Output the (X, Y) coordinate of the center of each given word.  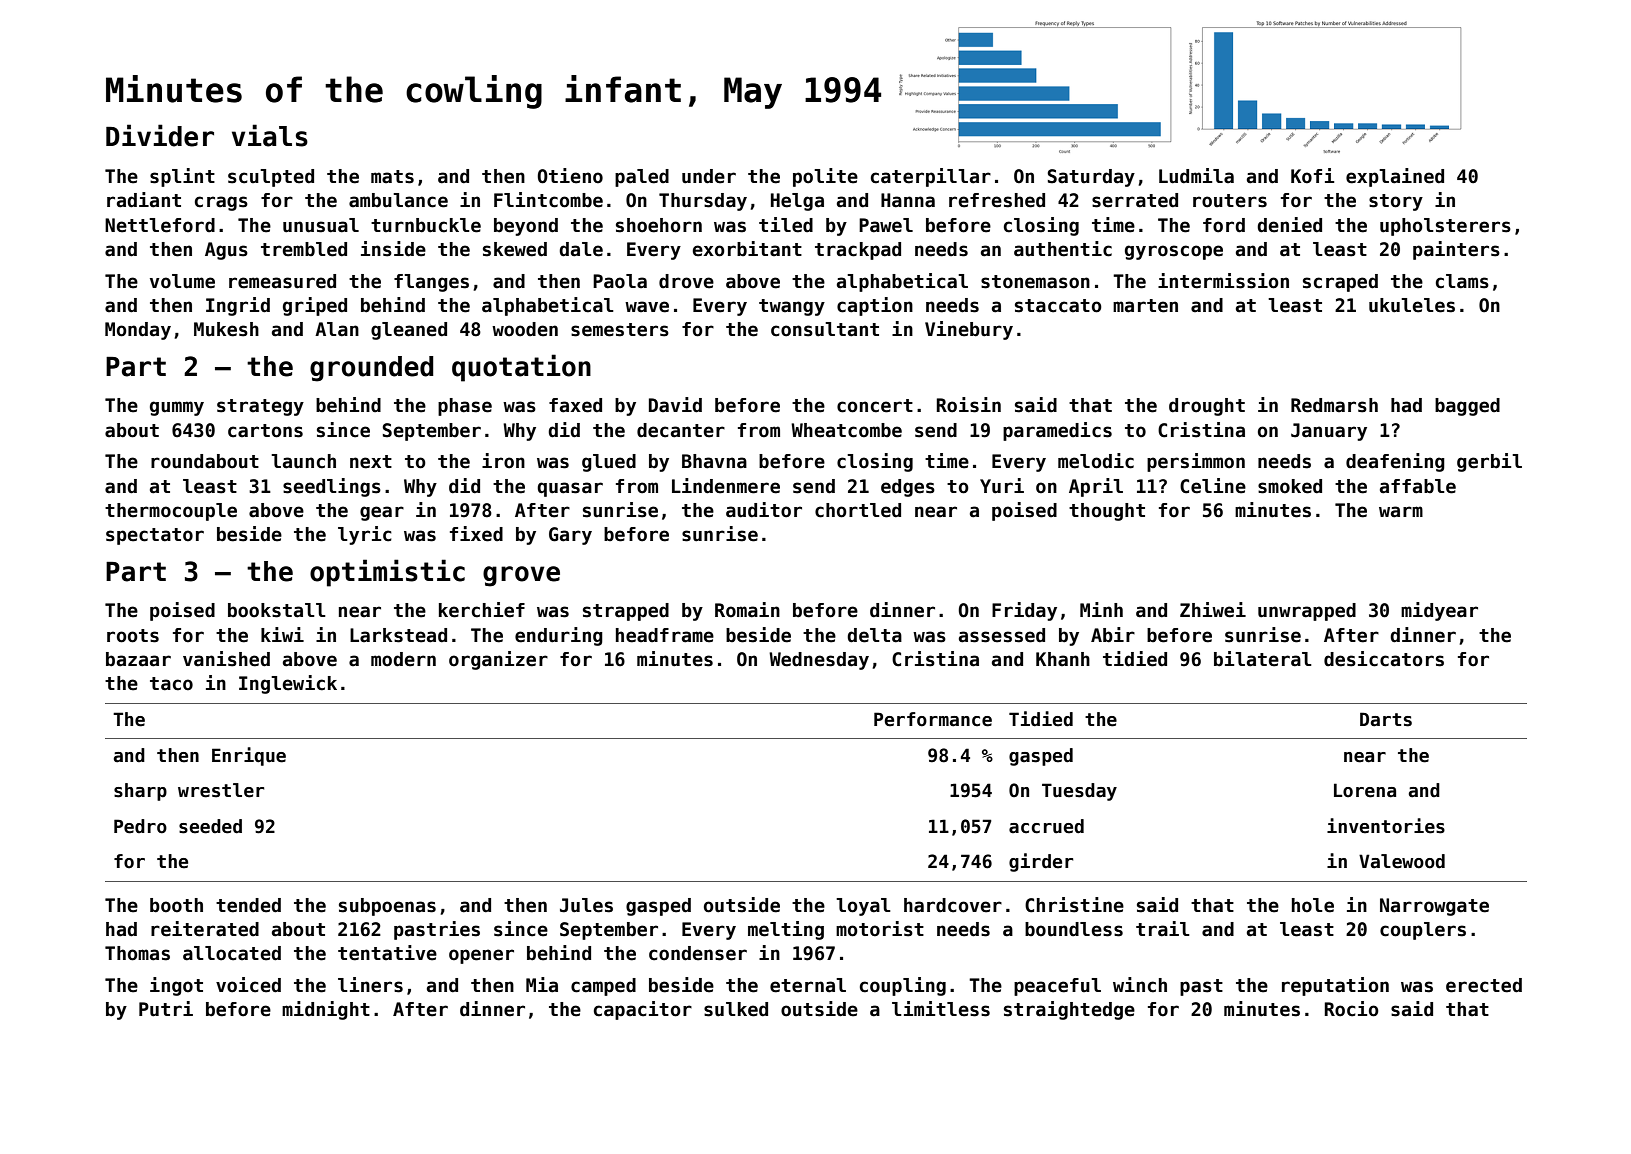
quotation (521, 368)
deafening (1395, 462)
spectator (155, 536)
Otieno (570, 176)
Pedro (140, 826)
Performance (933, 719)
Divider (160, 135)
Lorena (1365, 790)
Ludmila (1196, 176)
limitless (941, 1009)
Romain (747, 610)
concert (875, 406)
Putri (166, 1009)
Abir (1113, 635)
